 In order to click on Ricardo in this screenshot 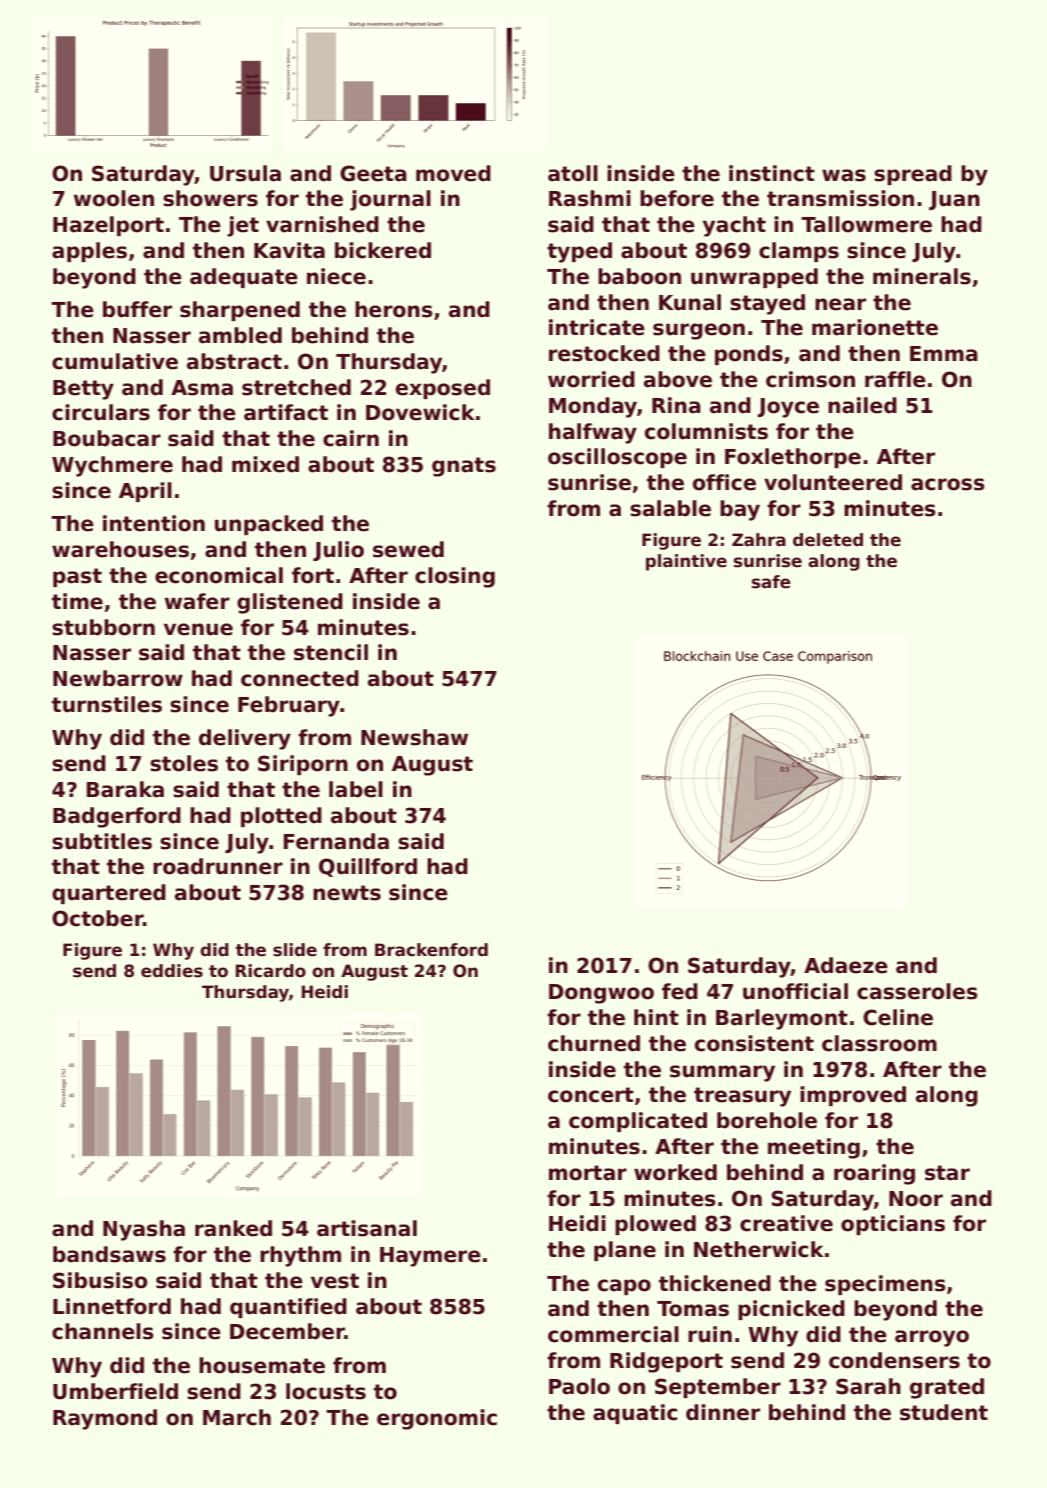, I will do `click(271, 971)`.
